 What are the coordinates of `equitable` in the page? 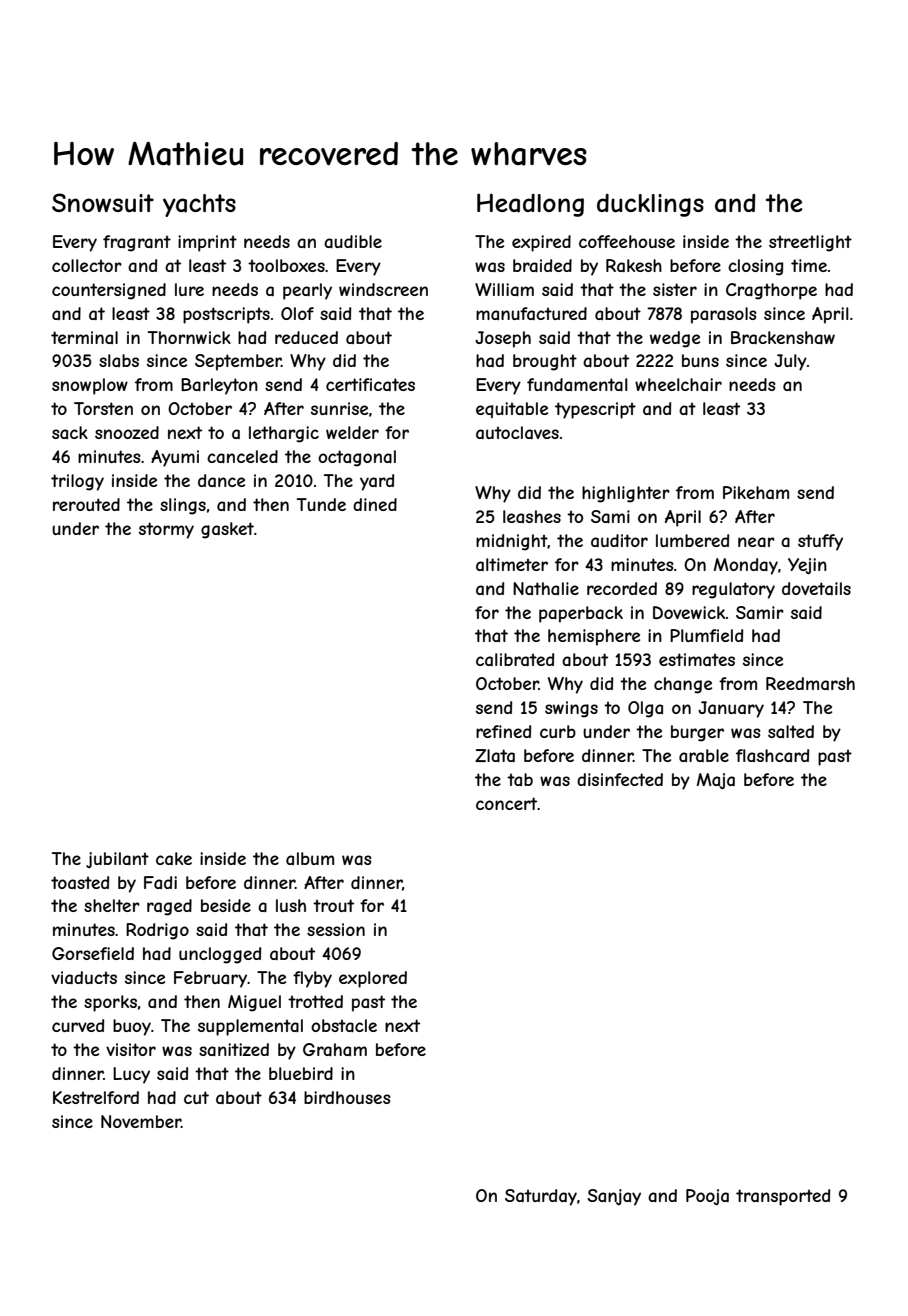 It's located at (512, 410).
